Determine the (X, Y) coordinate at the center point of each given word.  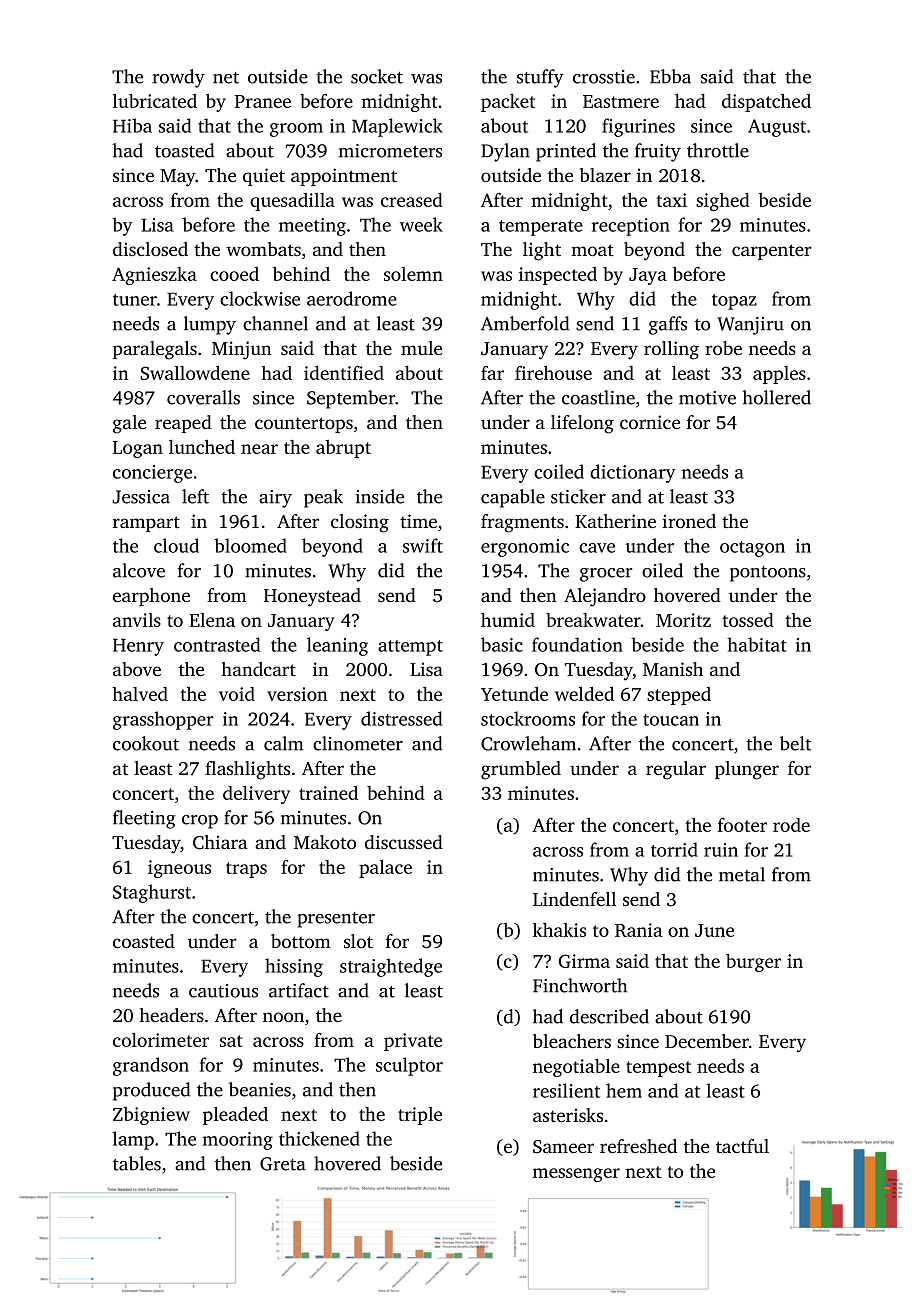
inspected (558, 276)
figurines (638, 127)
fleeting (144, 819)
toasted (184, 150)
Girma (584, 961)
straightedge (391, 967)
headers (171, 1015)
